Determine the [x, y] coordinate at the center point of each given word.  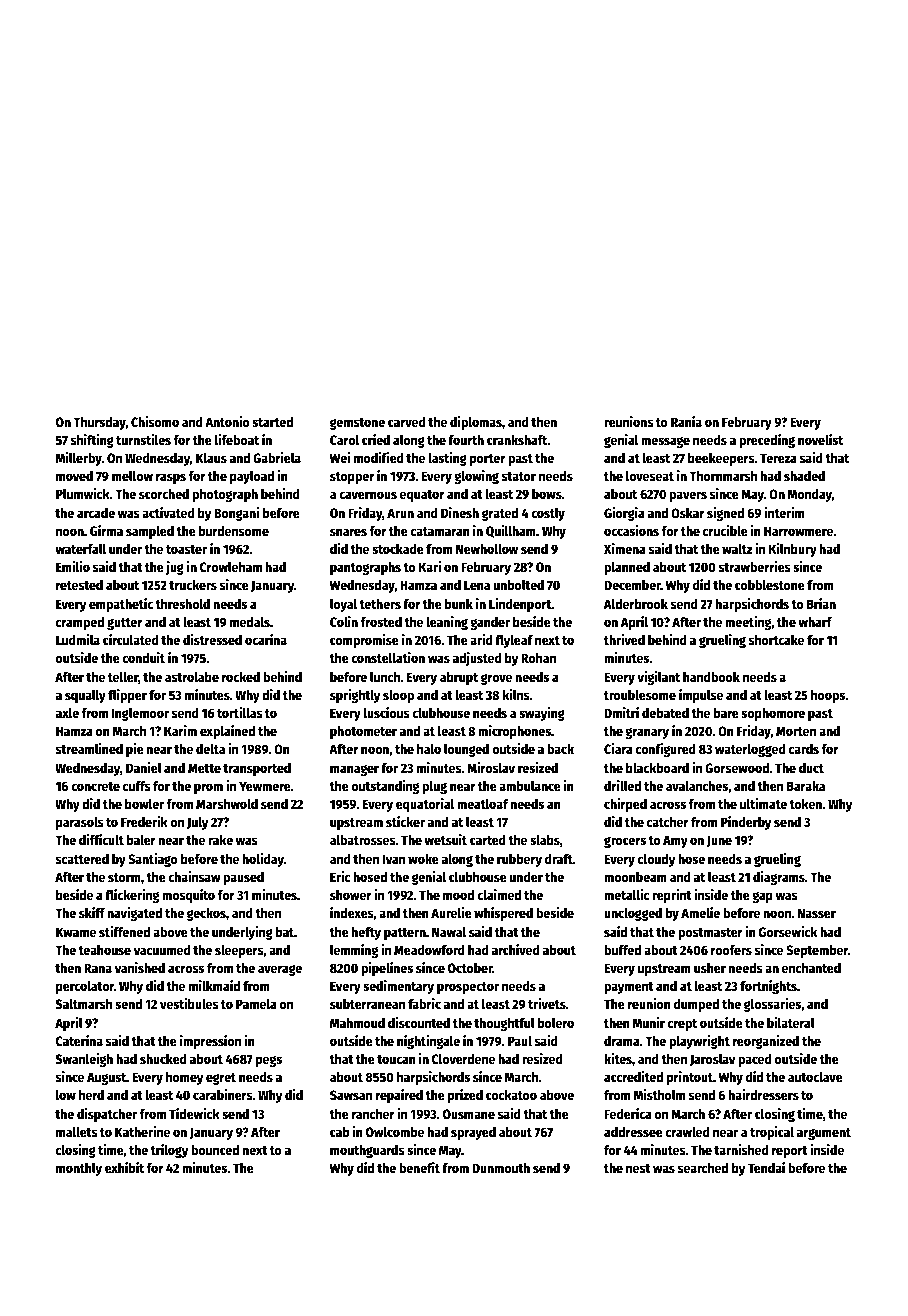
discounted [419, 1022]
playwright [699, 1042]
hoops [828, 696]
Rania [686, 421]
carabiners [223, 1094]
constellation [388, 657]
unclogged [633, 914]
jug [175, 568]
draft [559, 859]
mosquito [188, 896]
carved [407, 422]
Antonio [227, 421]
